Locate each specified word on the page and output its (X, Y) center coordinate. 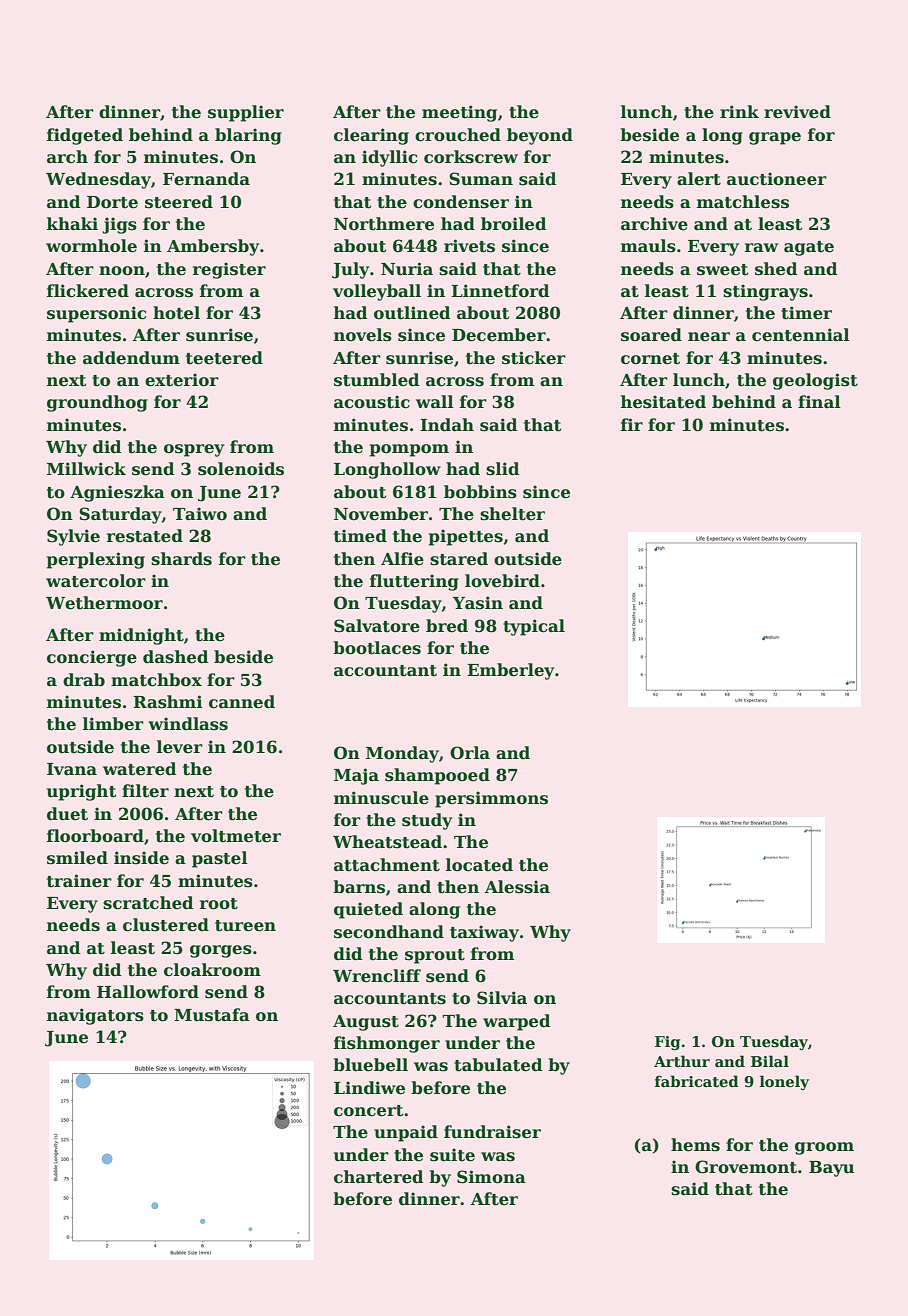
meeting (459, 113)
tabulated (498, 1065)
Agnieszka (117, 493)
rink (739, 111)
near (709, 337)
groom (824, 1148)
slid (503, 469)
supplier (246, 113)
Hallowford (148, 992)
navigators (95, 1016)
